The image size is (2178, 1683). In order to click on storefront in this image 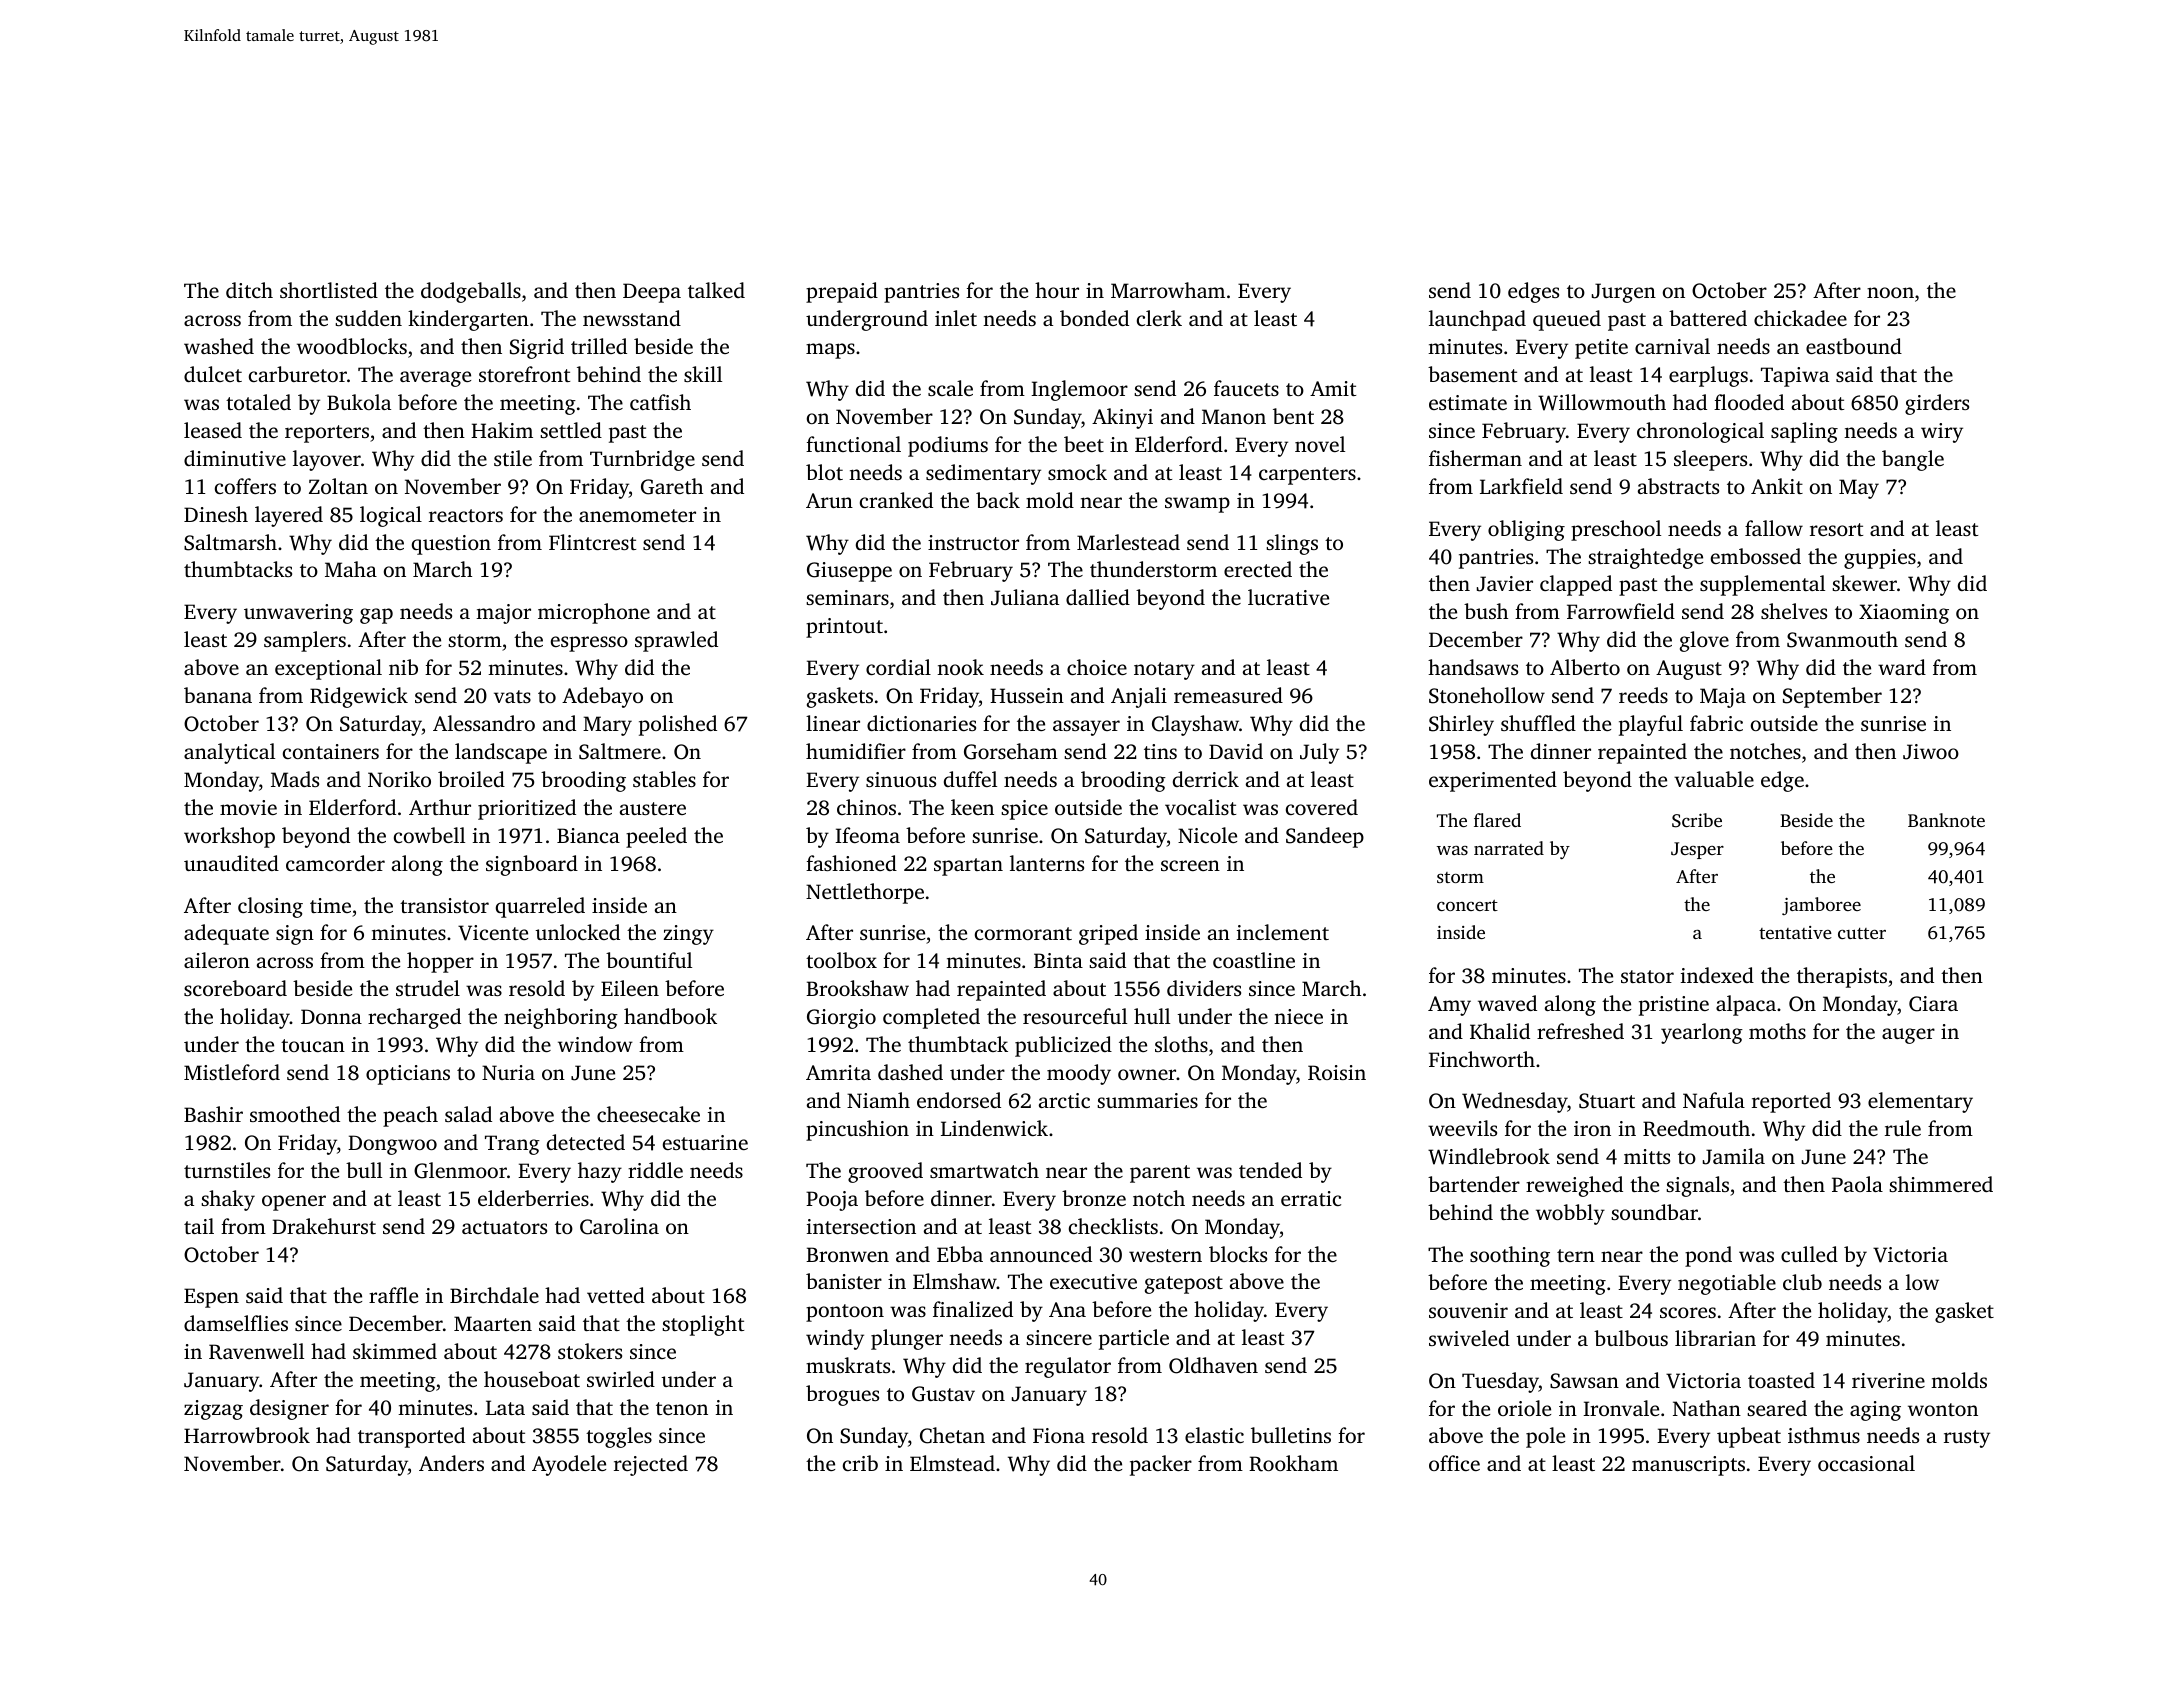, I will do `click(524, 374)`.
